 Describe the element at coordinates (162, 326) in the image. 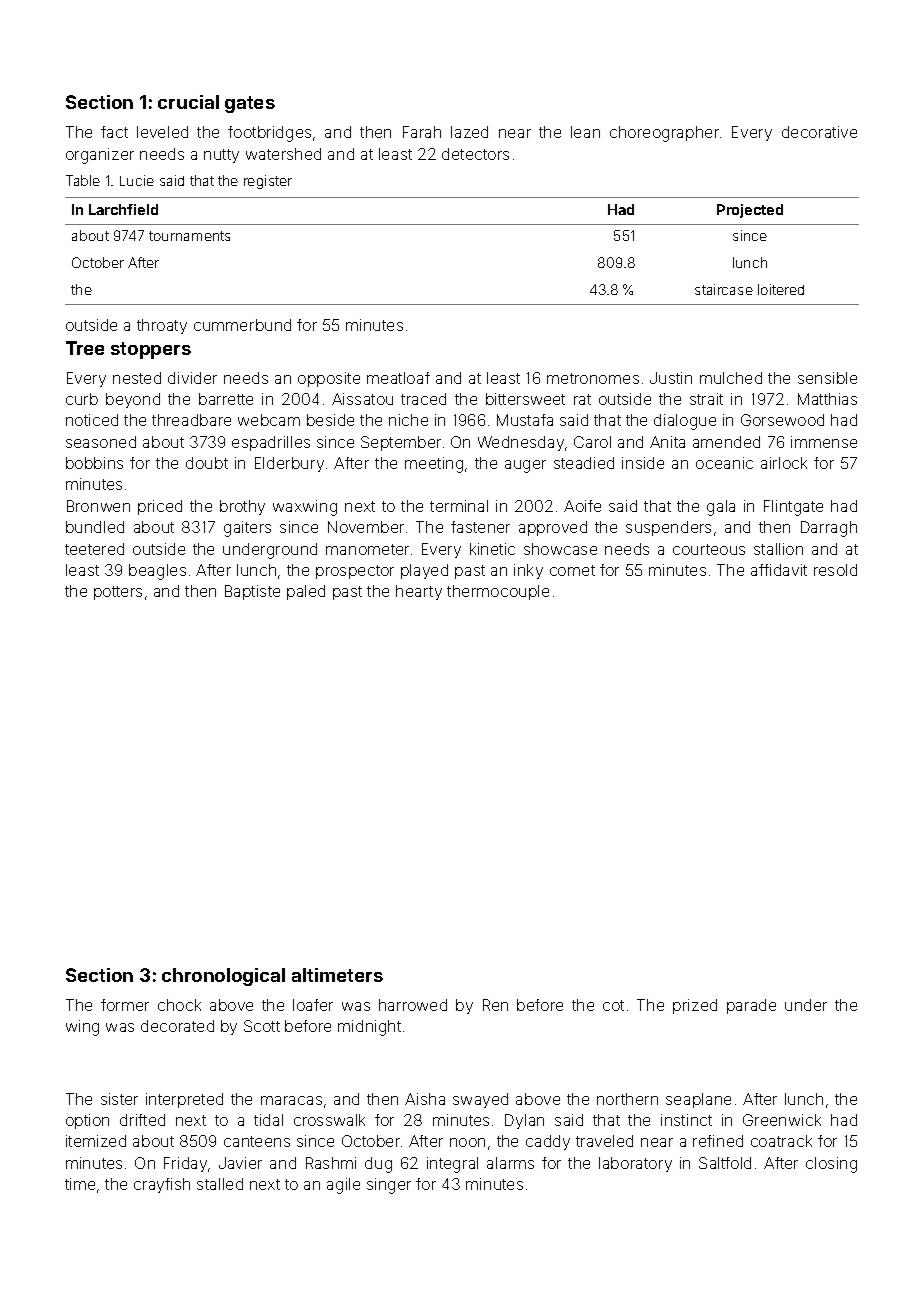

I see `throaty` at that location.
